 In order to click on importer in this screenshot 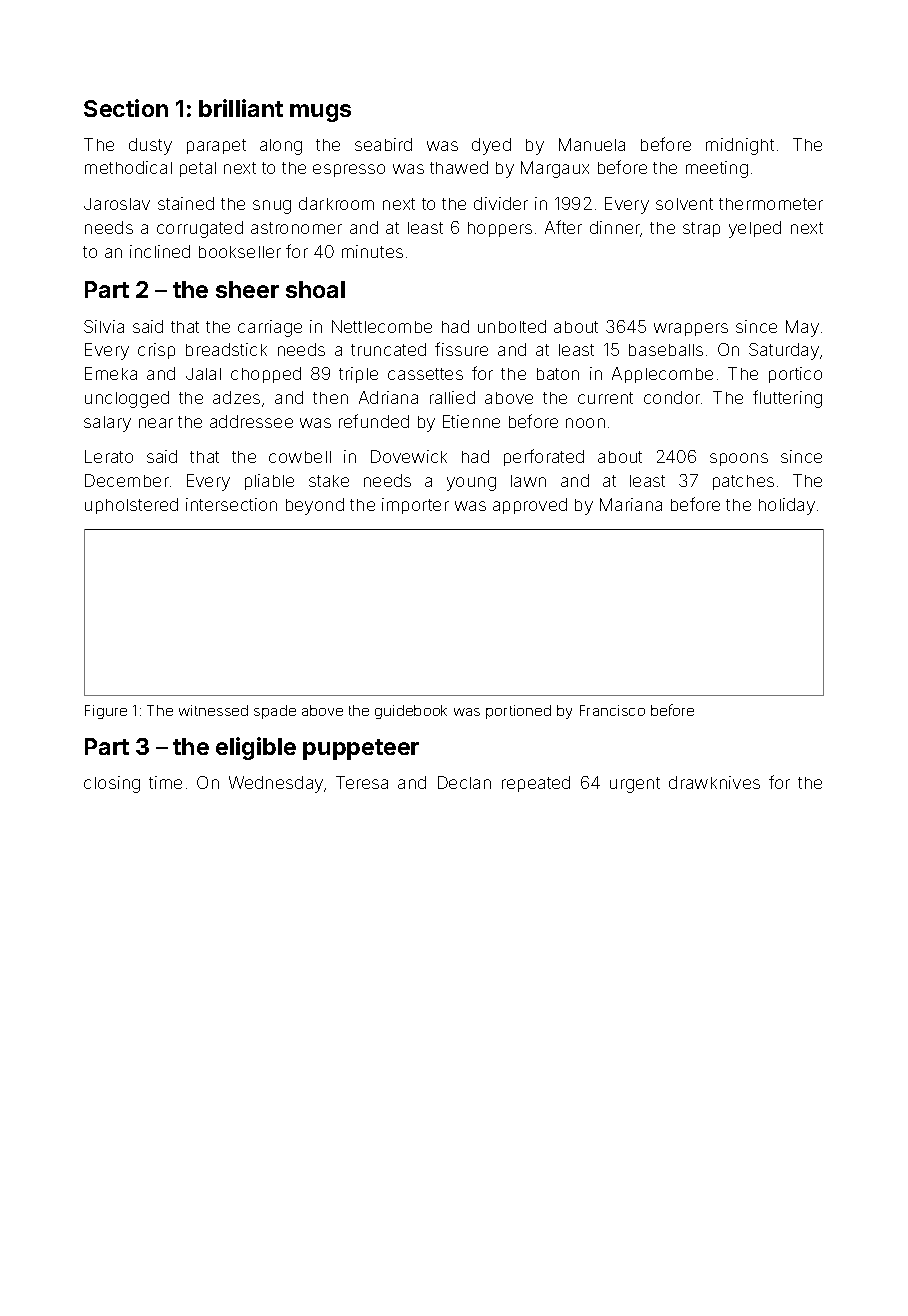, I will do `click(415, 506)`.
